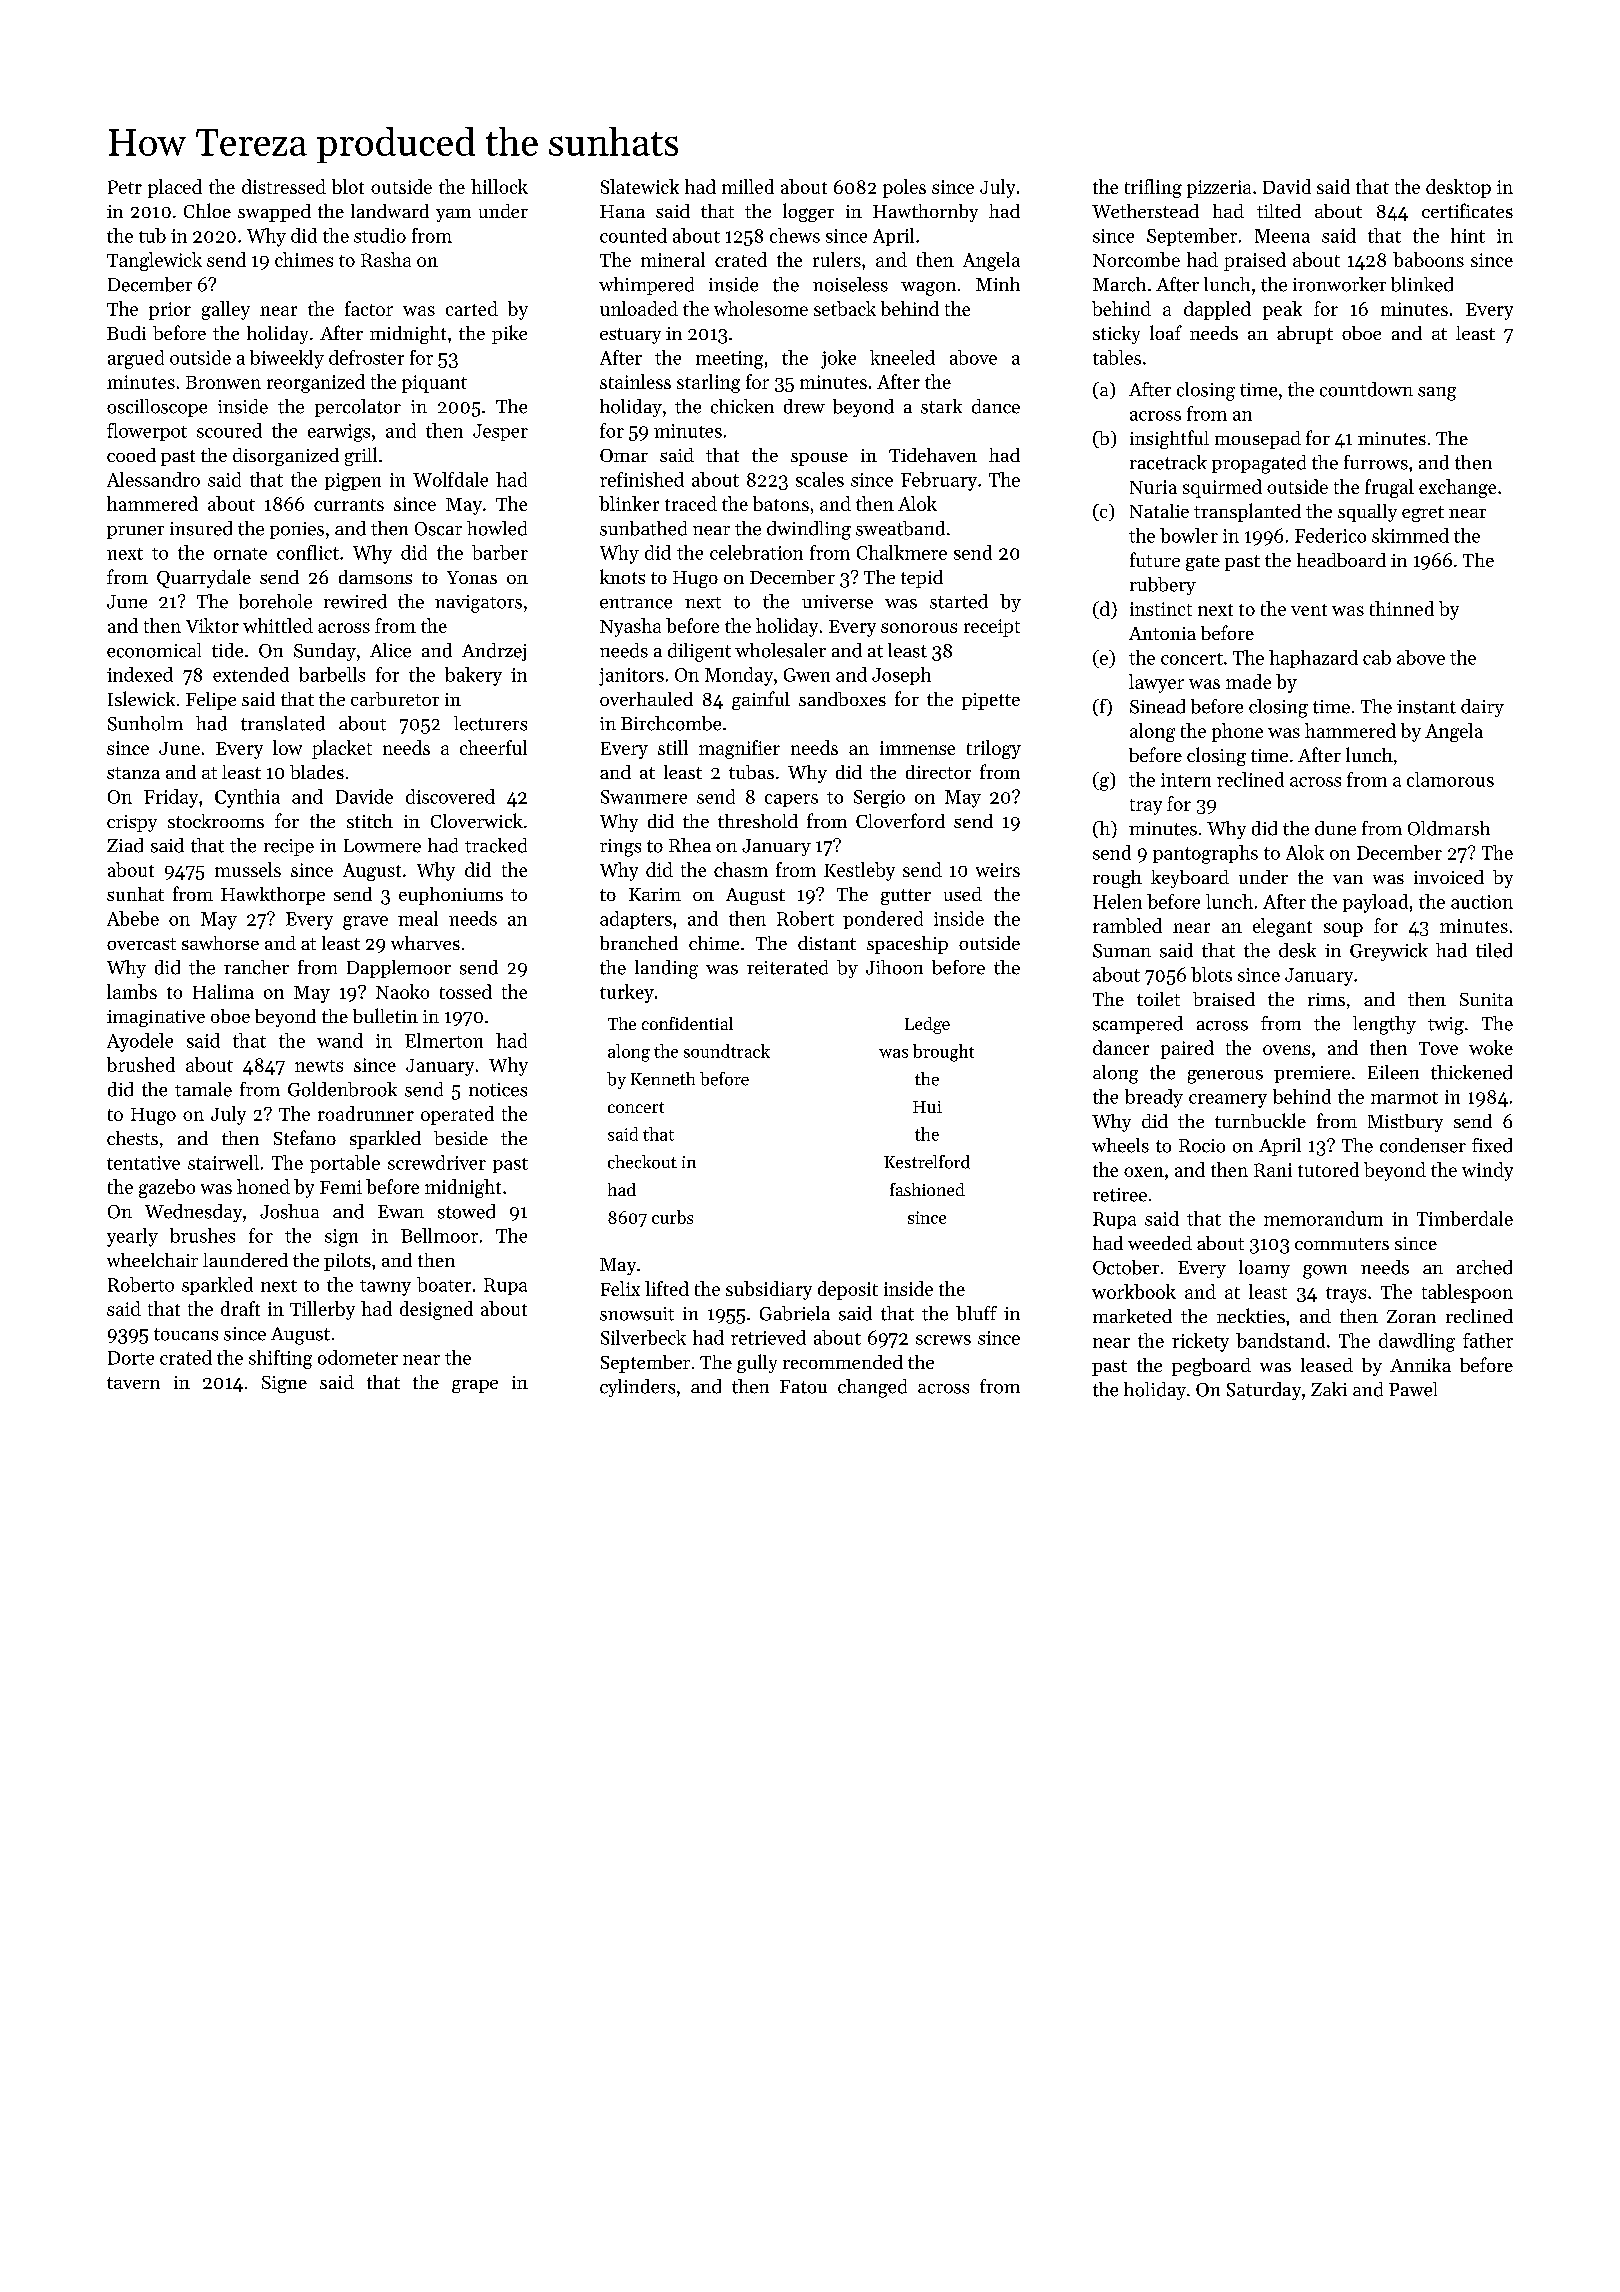 This document has width=1620, height=2292. I want to click on subsidiary, so click(769, 1290).
